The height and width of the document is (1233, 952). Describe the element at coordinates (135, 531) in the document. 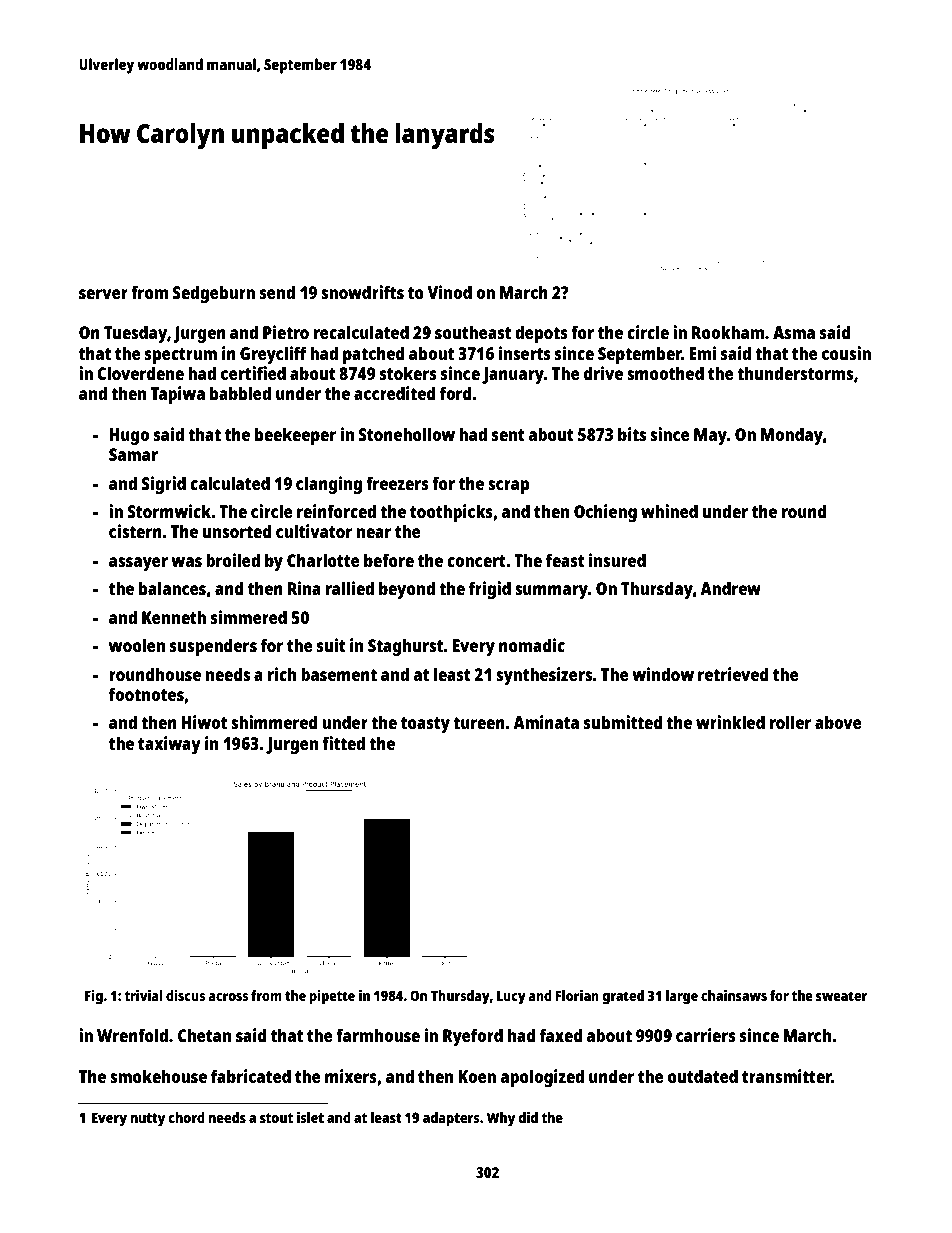

I see `cistern` at that location.
